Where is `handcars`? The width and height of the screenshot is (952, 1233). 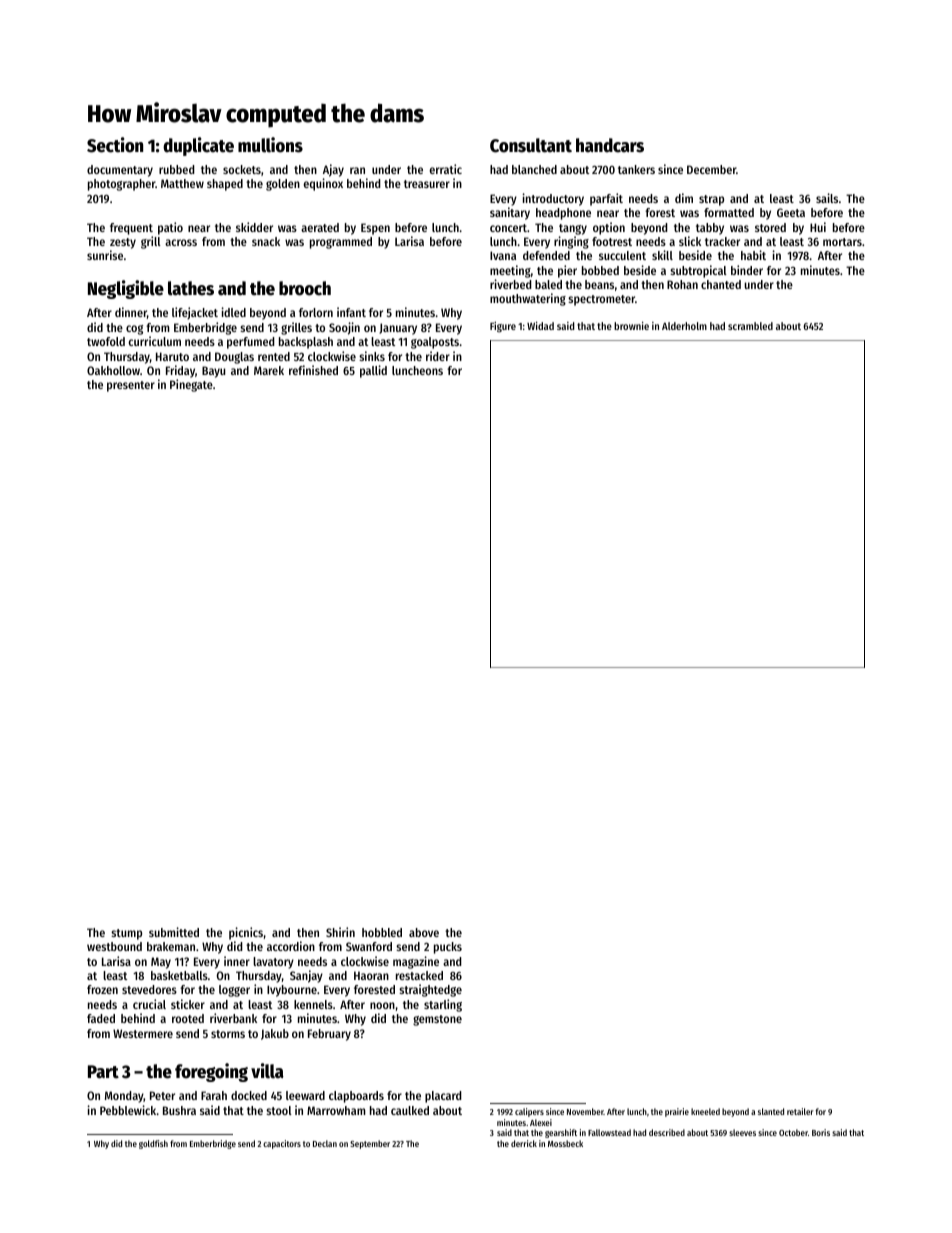
handcars is located at coordinates (610, 145).
